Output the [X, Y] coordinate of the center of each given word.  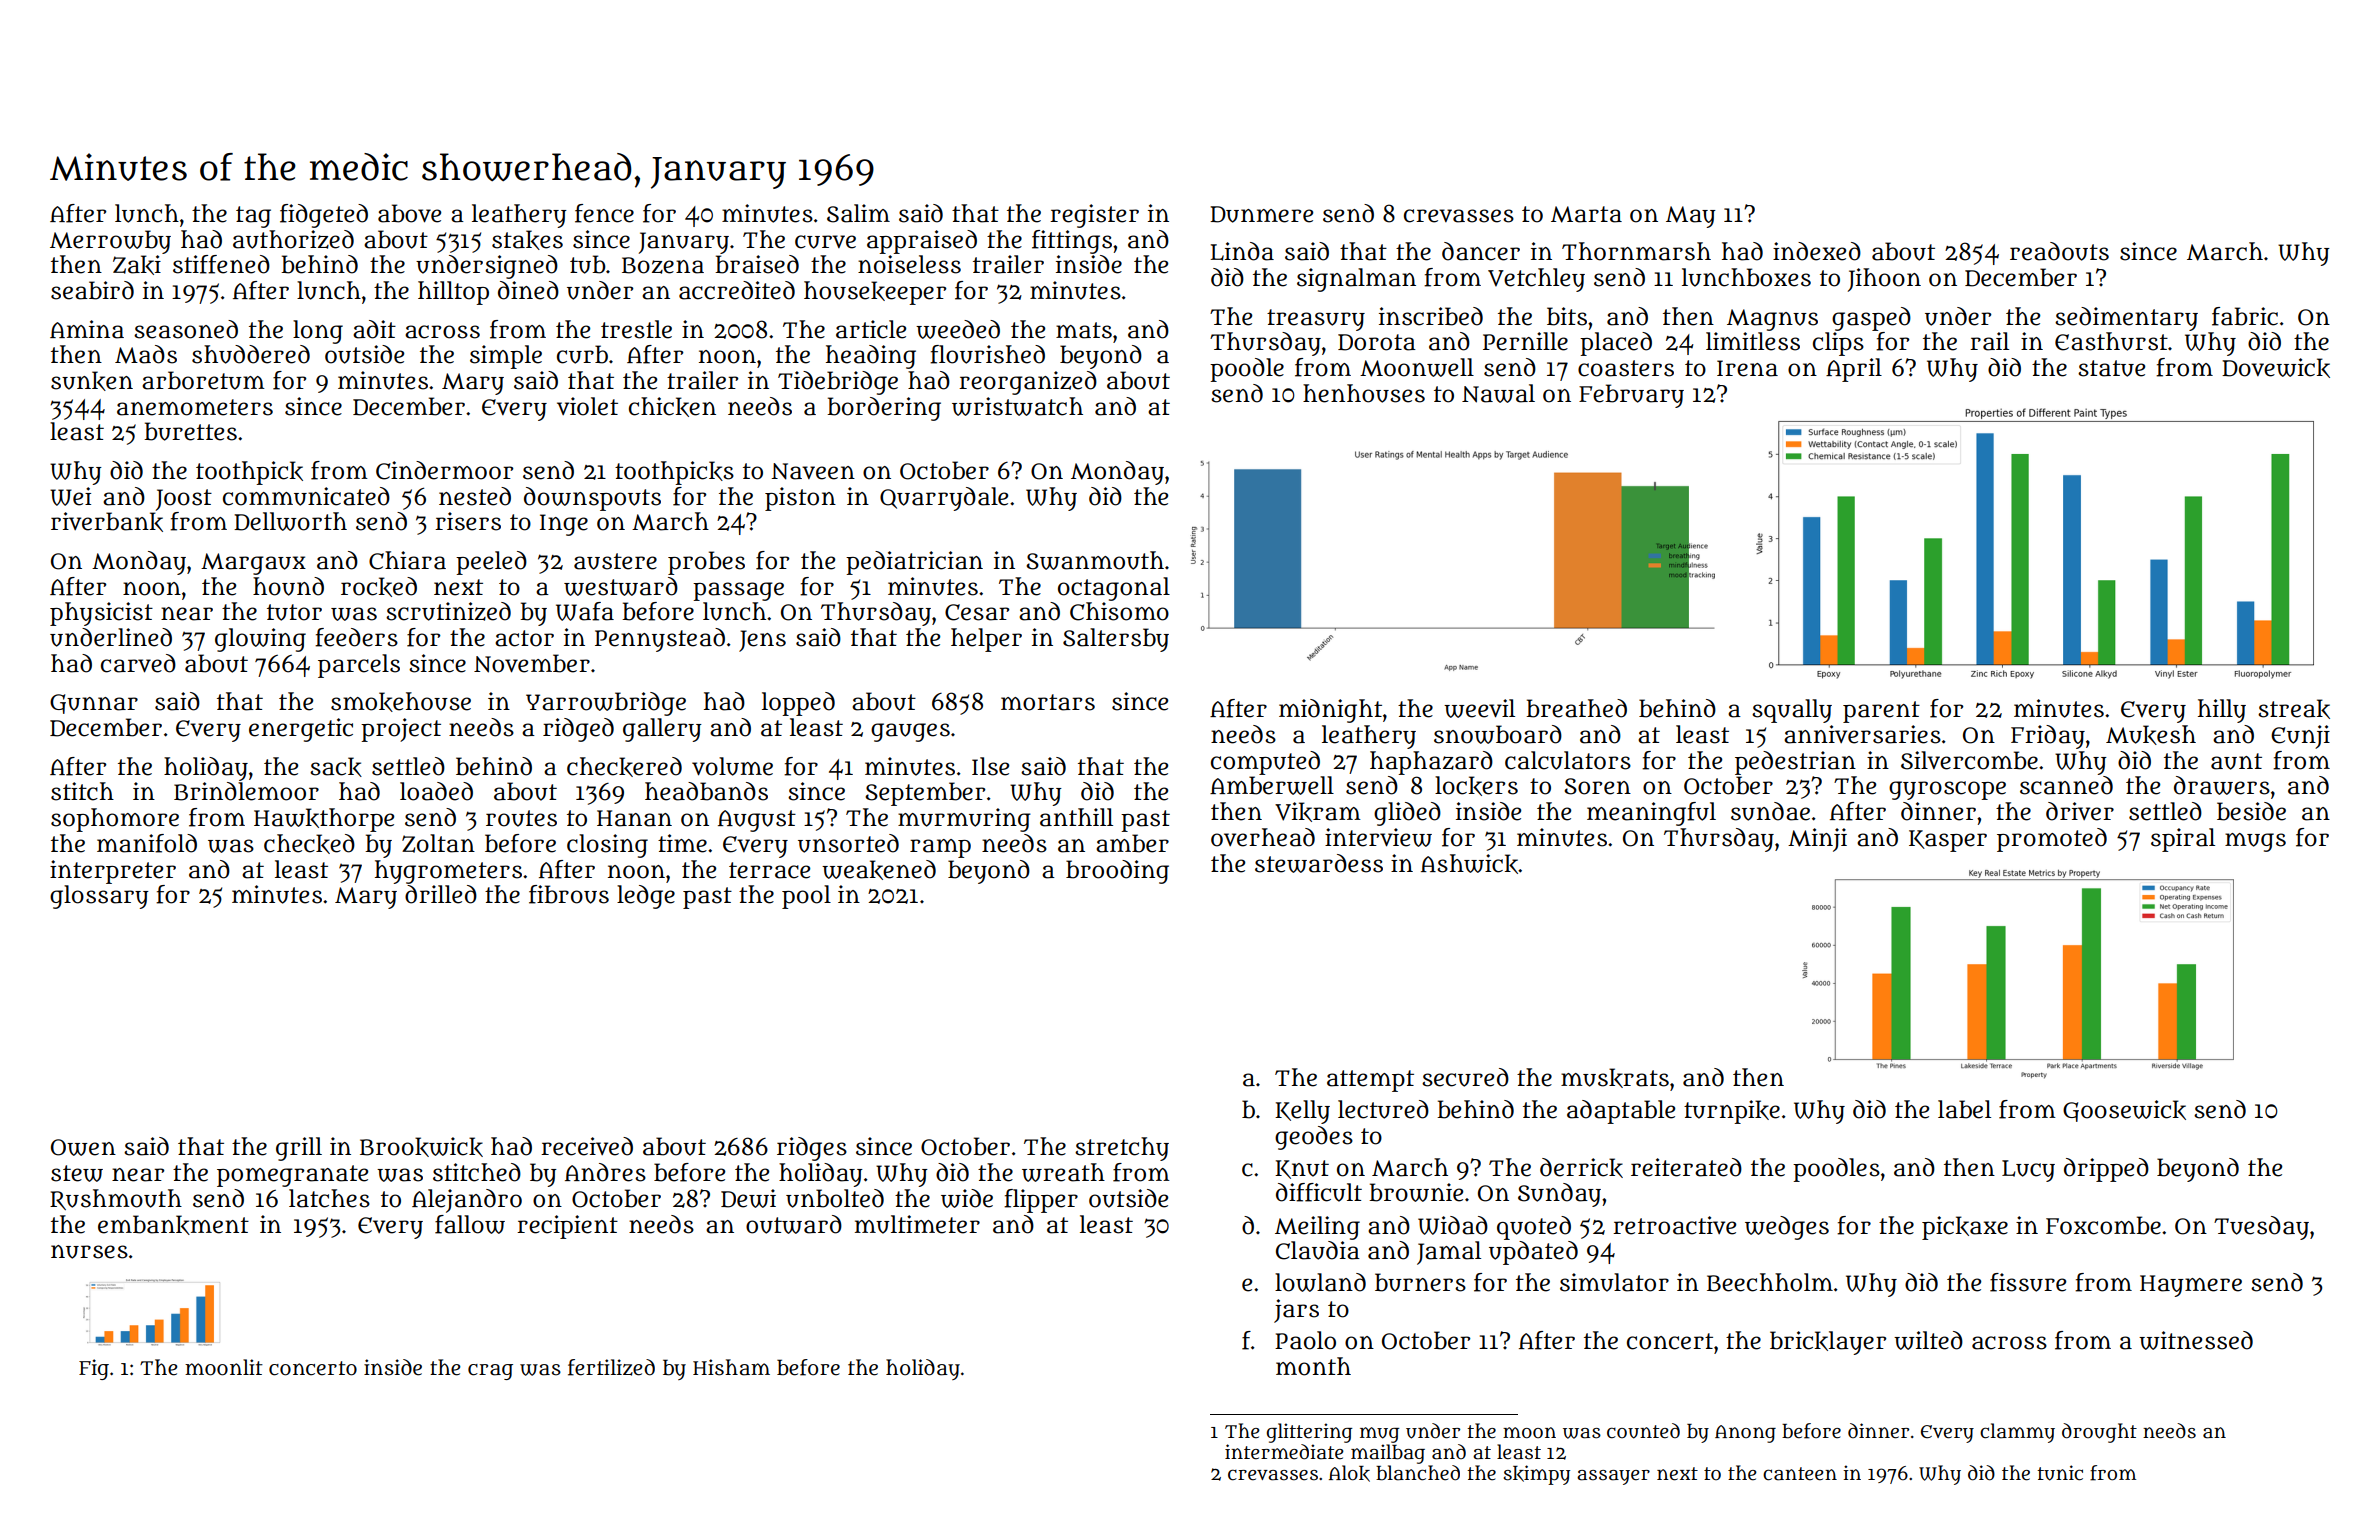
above [409, 213]
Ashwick [1469, 864]
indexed [1817, 251]
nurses [89, 1252]
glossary [99, 897]
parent [1881, 712]
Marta [1586, 214]
